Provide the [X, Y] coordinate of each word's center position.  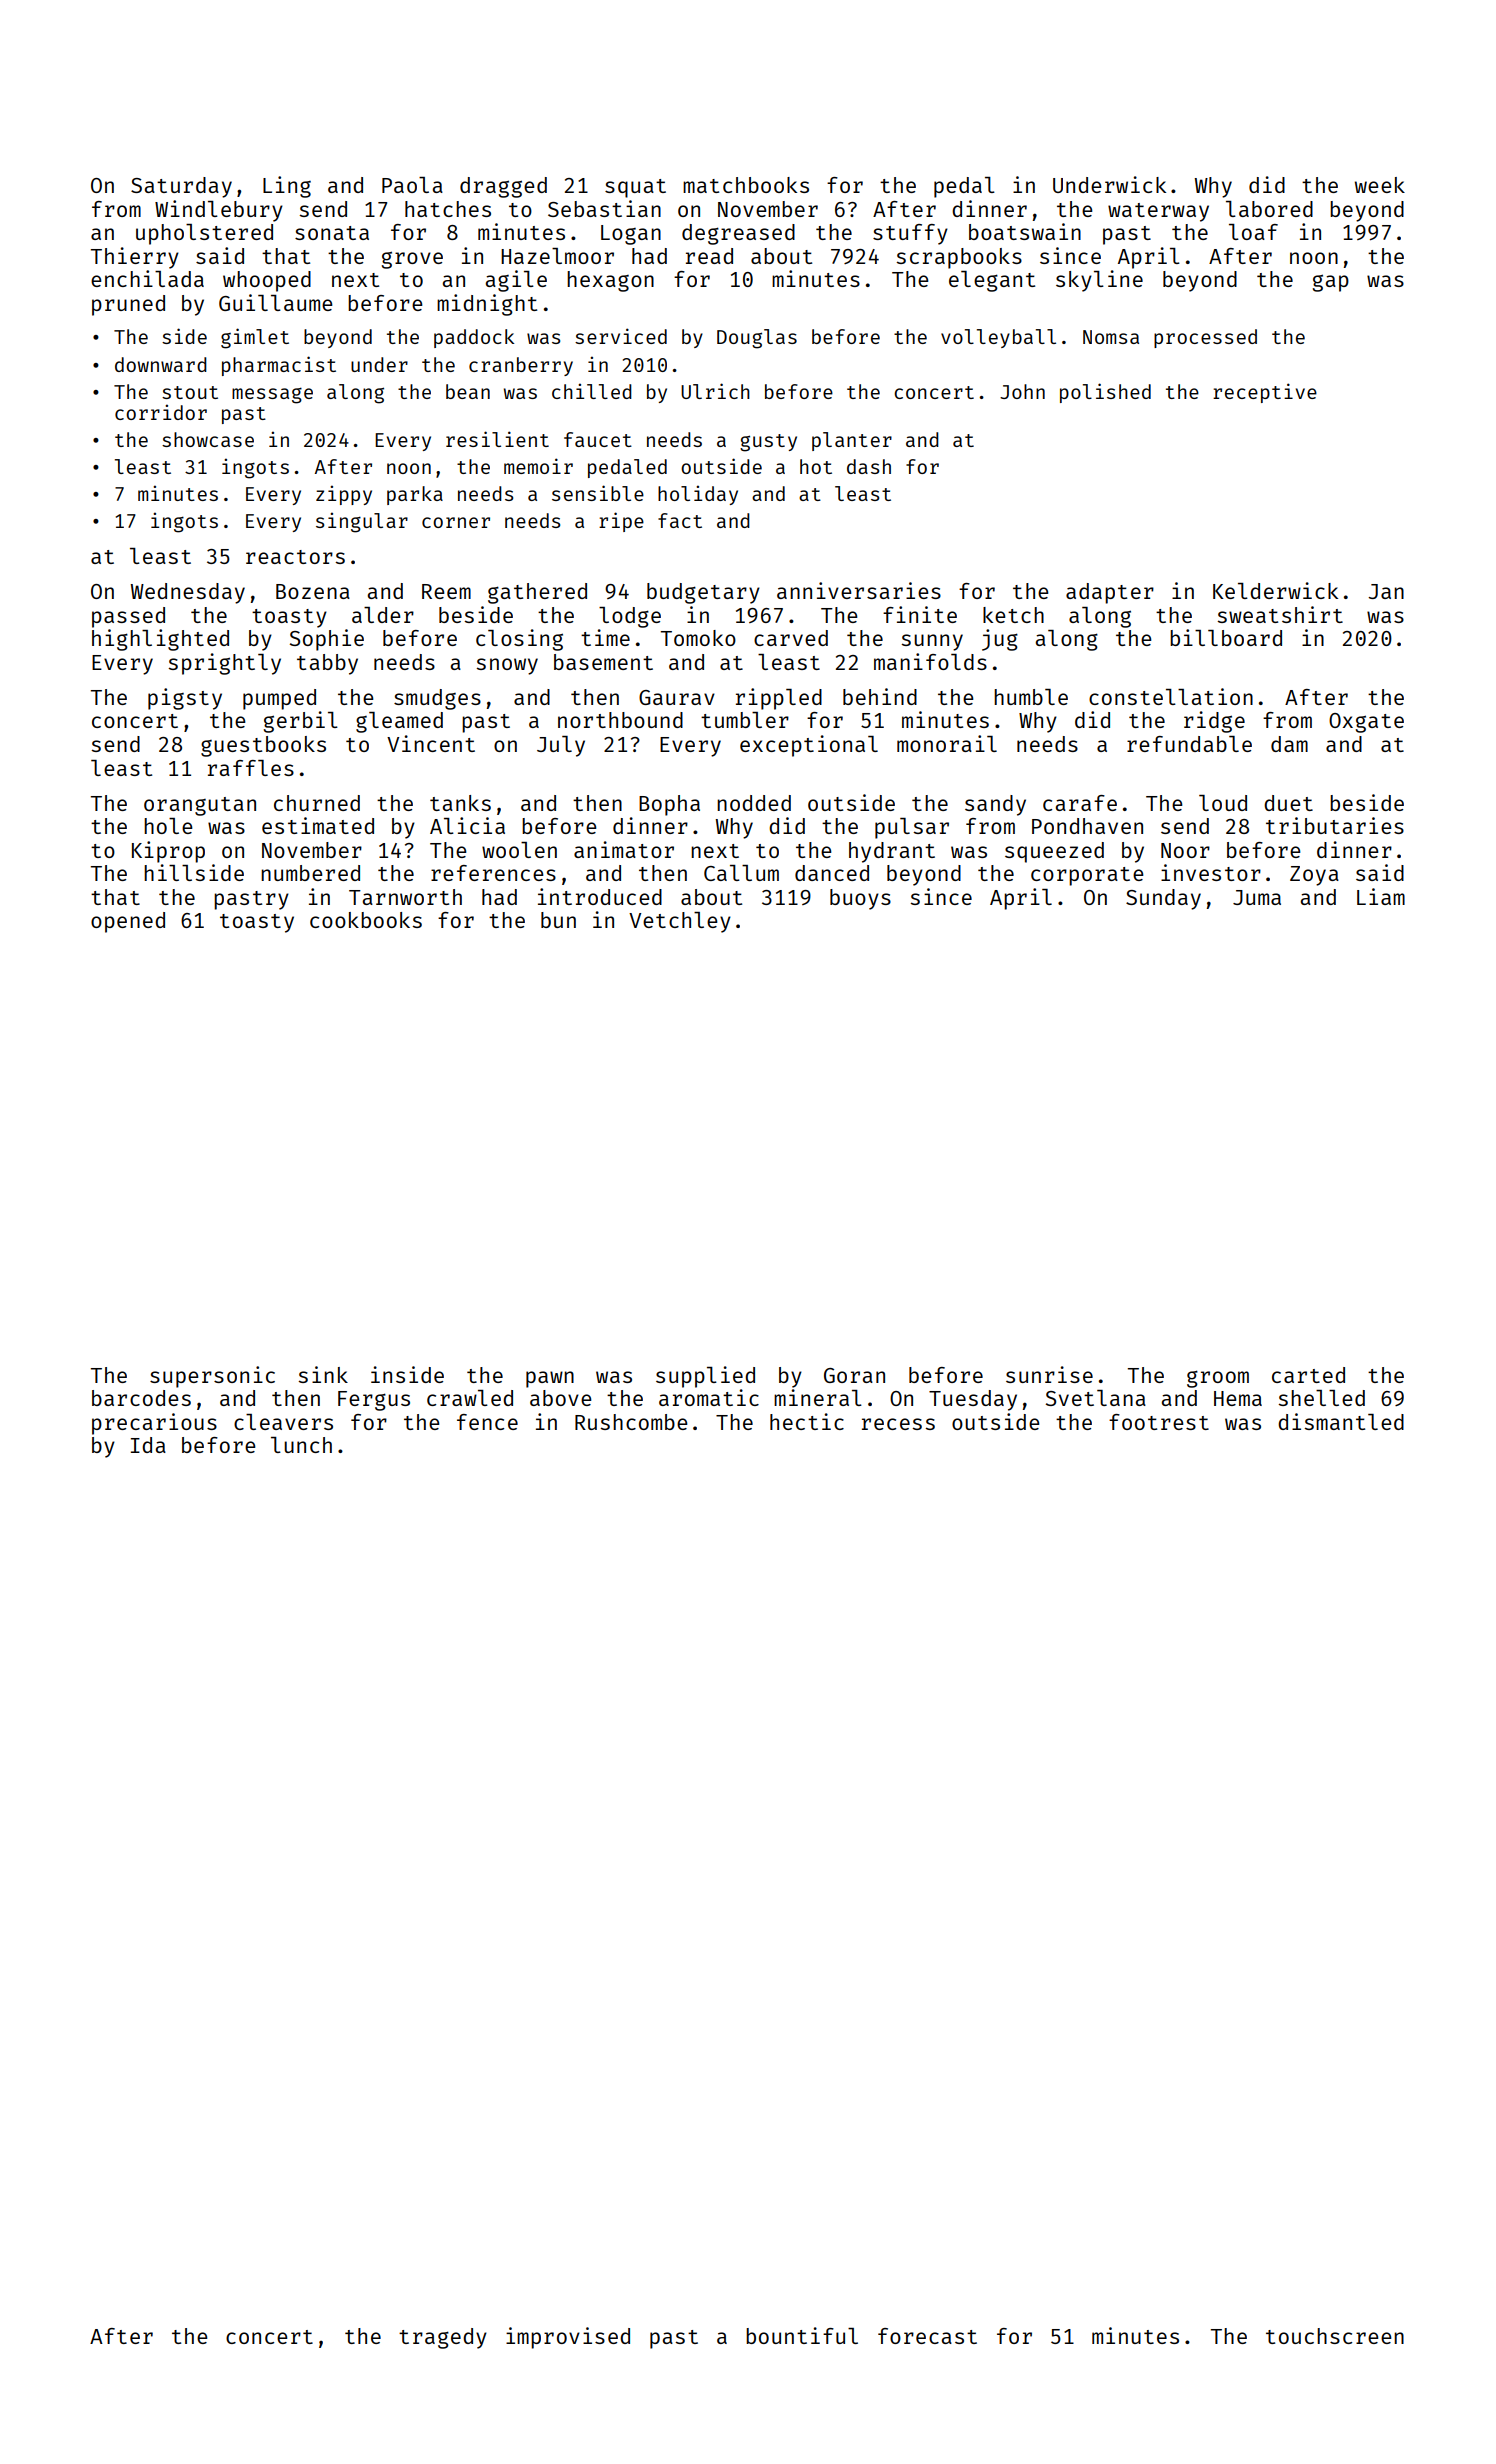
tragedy [443, 2338]
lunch [301, 1445]
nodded [754, 803]
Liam [1381, 896]
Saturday [181, 187]
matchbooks [746, 185]
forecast [927, 2336]
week [1380, 185]
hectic [807, 1421]
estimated [318, 825]
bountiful [802, 2335]
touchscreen [1335, 2336]
